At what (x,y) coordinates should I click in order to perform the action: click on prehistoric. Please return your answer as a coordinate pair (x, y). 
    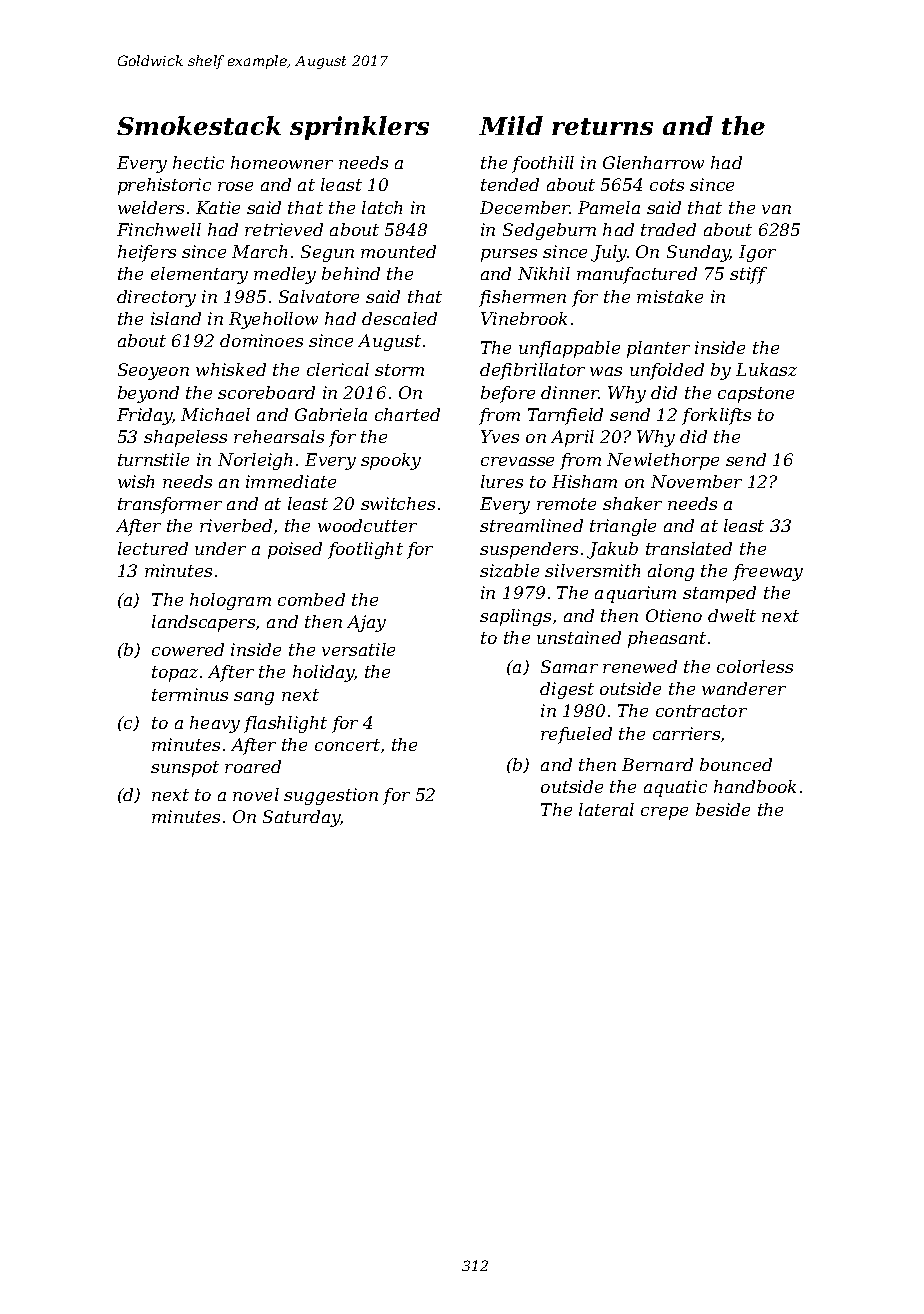
    Looking at the image, I should click on (164, 186).
